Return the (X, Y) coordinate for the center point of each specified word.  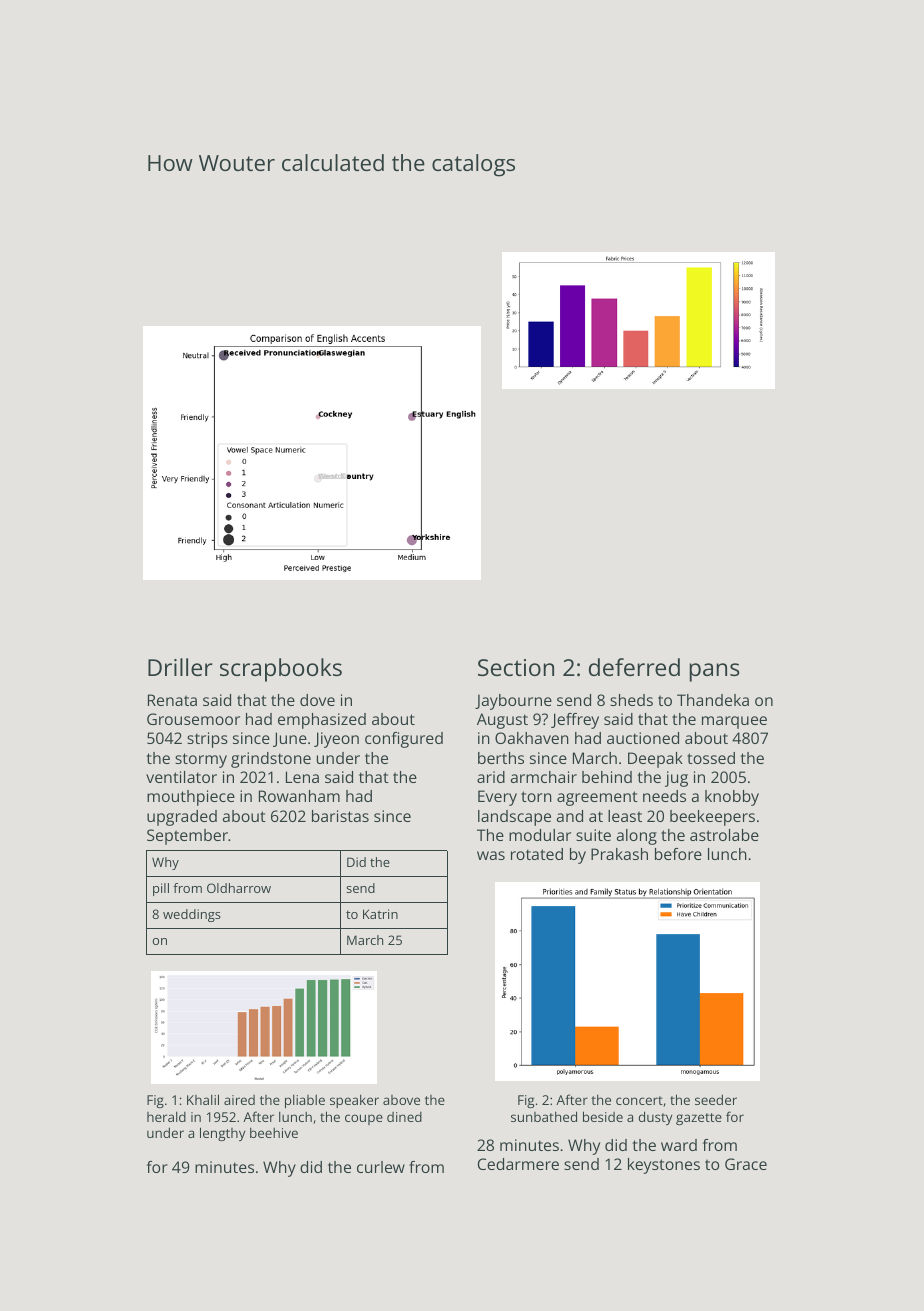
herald (166, 1116)
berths (501, 758)
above (401, 1100)
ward (679, 1145)
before (678, 854)
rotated (537, 854)
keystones (664, 1166)
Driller (180, 667)
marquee (734, 722)
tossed (711, 758)
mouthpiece (191, 798)
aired (239, 1100)
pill (161, 889)
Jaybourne (513, 702)
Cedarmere (518, 1164)
